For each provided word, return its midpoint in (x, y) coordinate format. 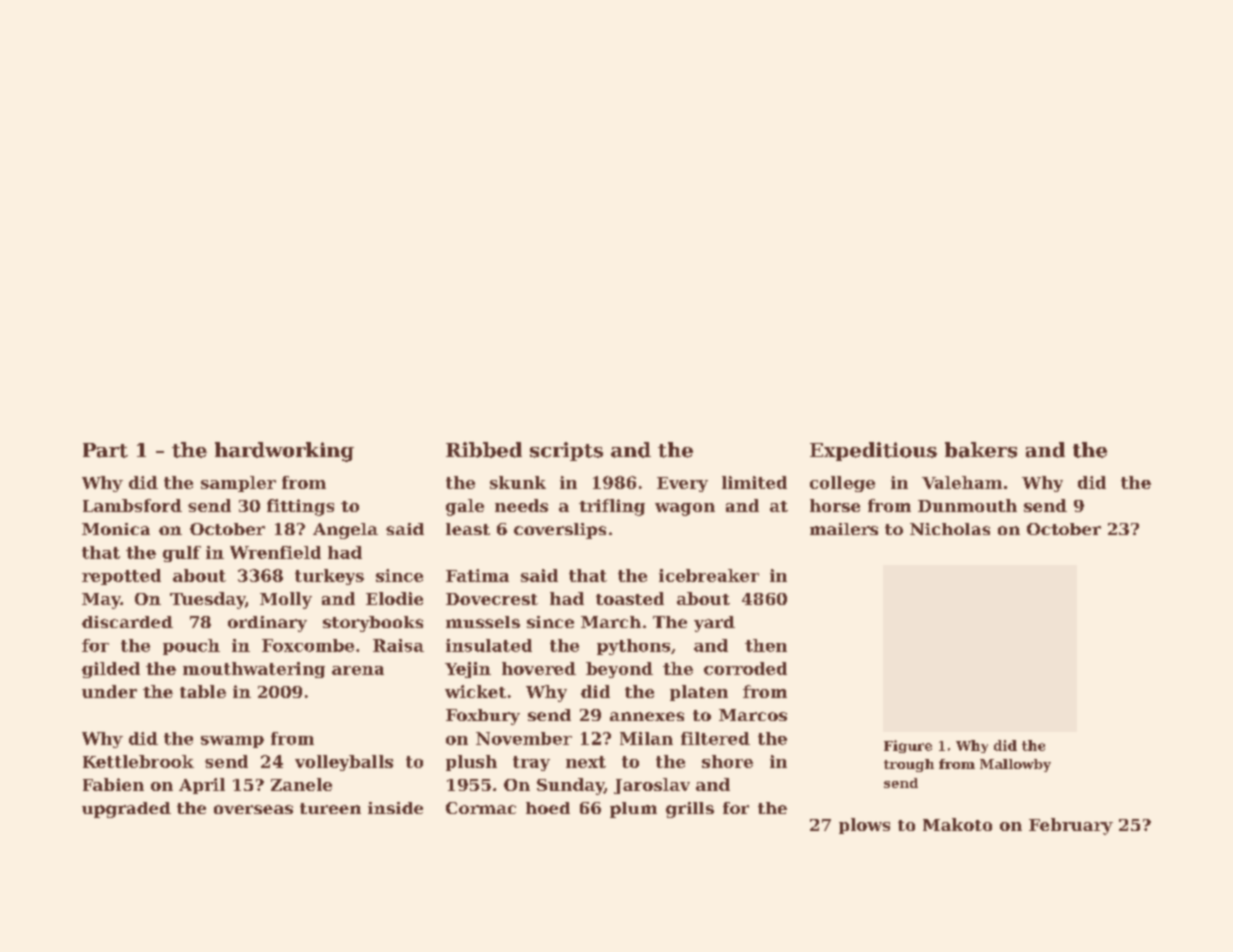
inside (395, 808)
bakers (981, 450)
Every (682, 484)
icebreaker (709, 575)
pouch (191, 647)
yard (714, 624)
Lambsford (132, 505)
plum (633, 810)
